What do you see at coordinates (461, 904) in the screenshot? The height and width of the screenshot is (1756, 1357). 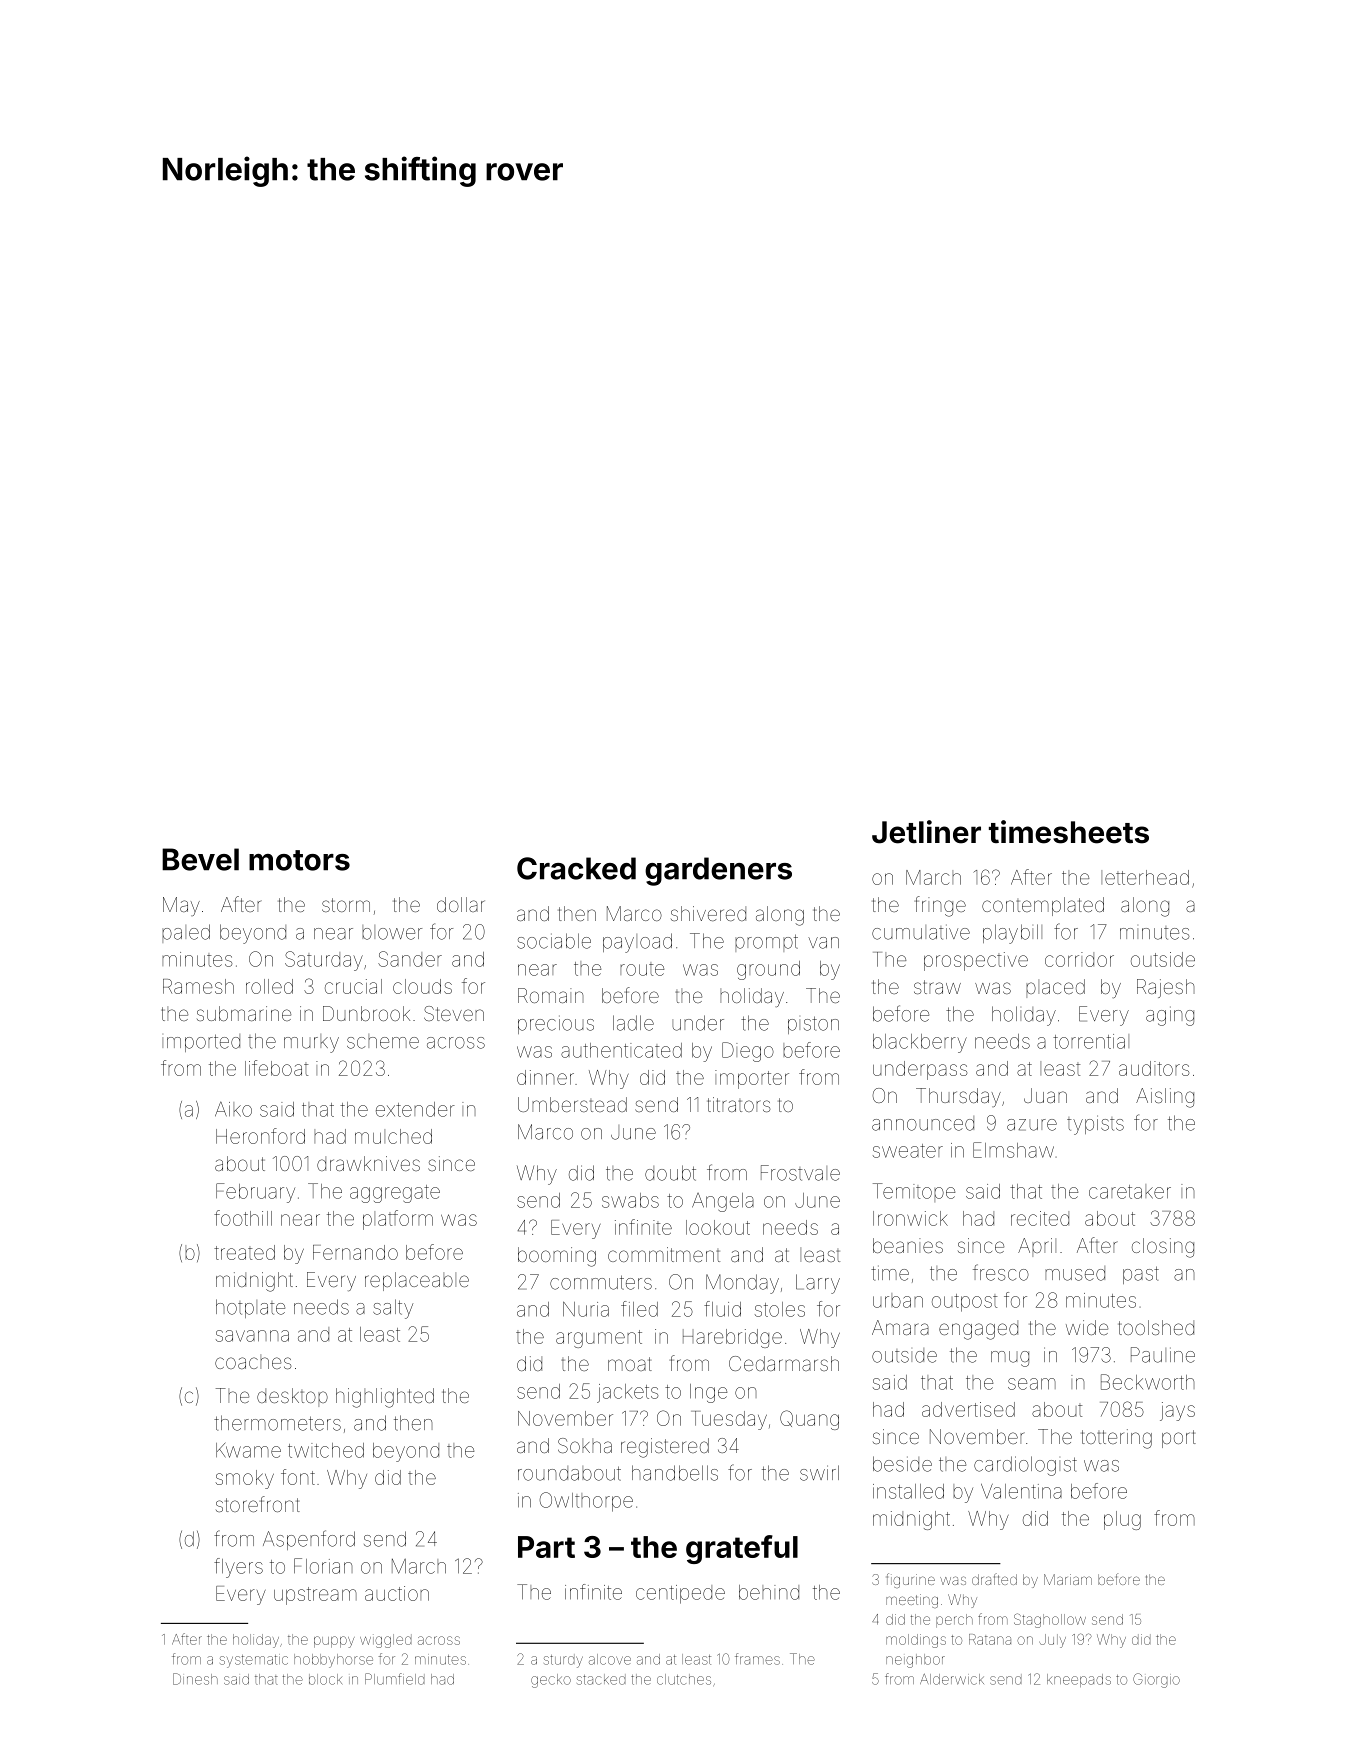 I see `dollar` at bounding box center [461, 904].
